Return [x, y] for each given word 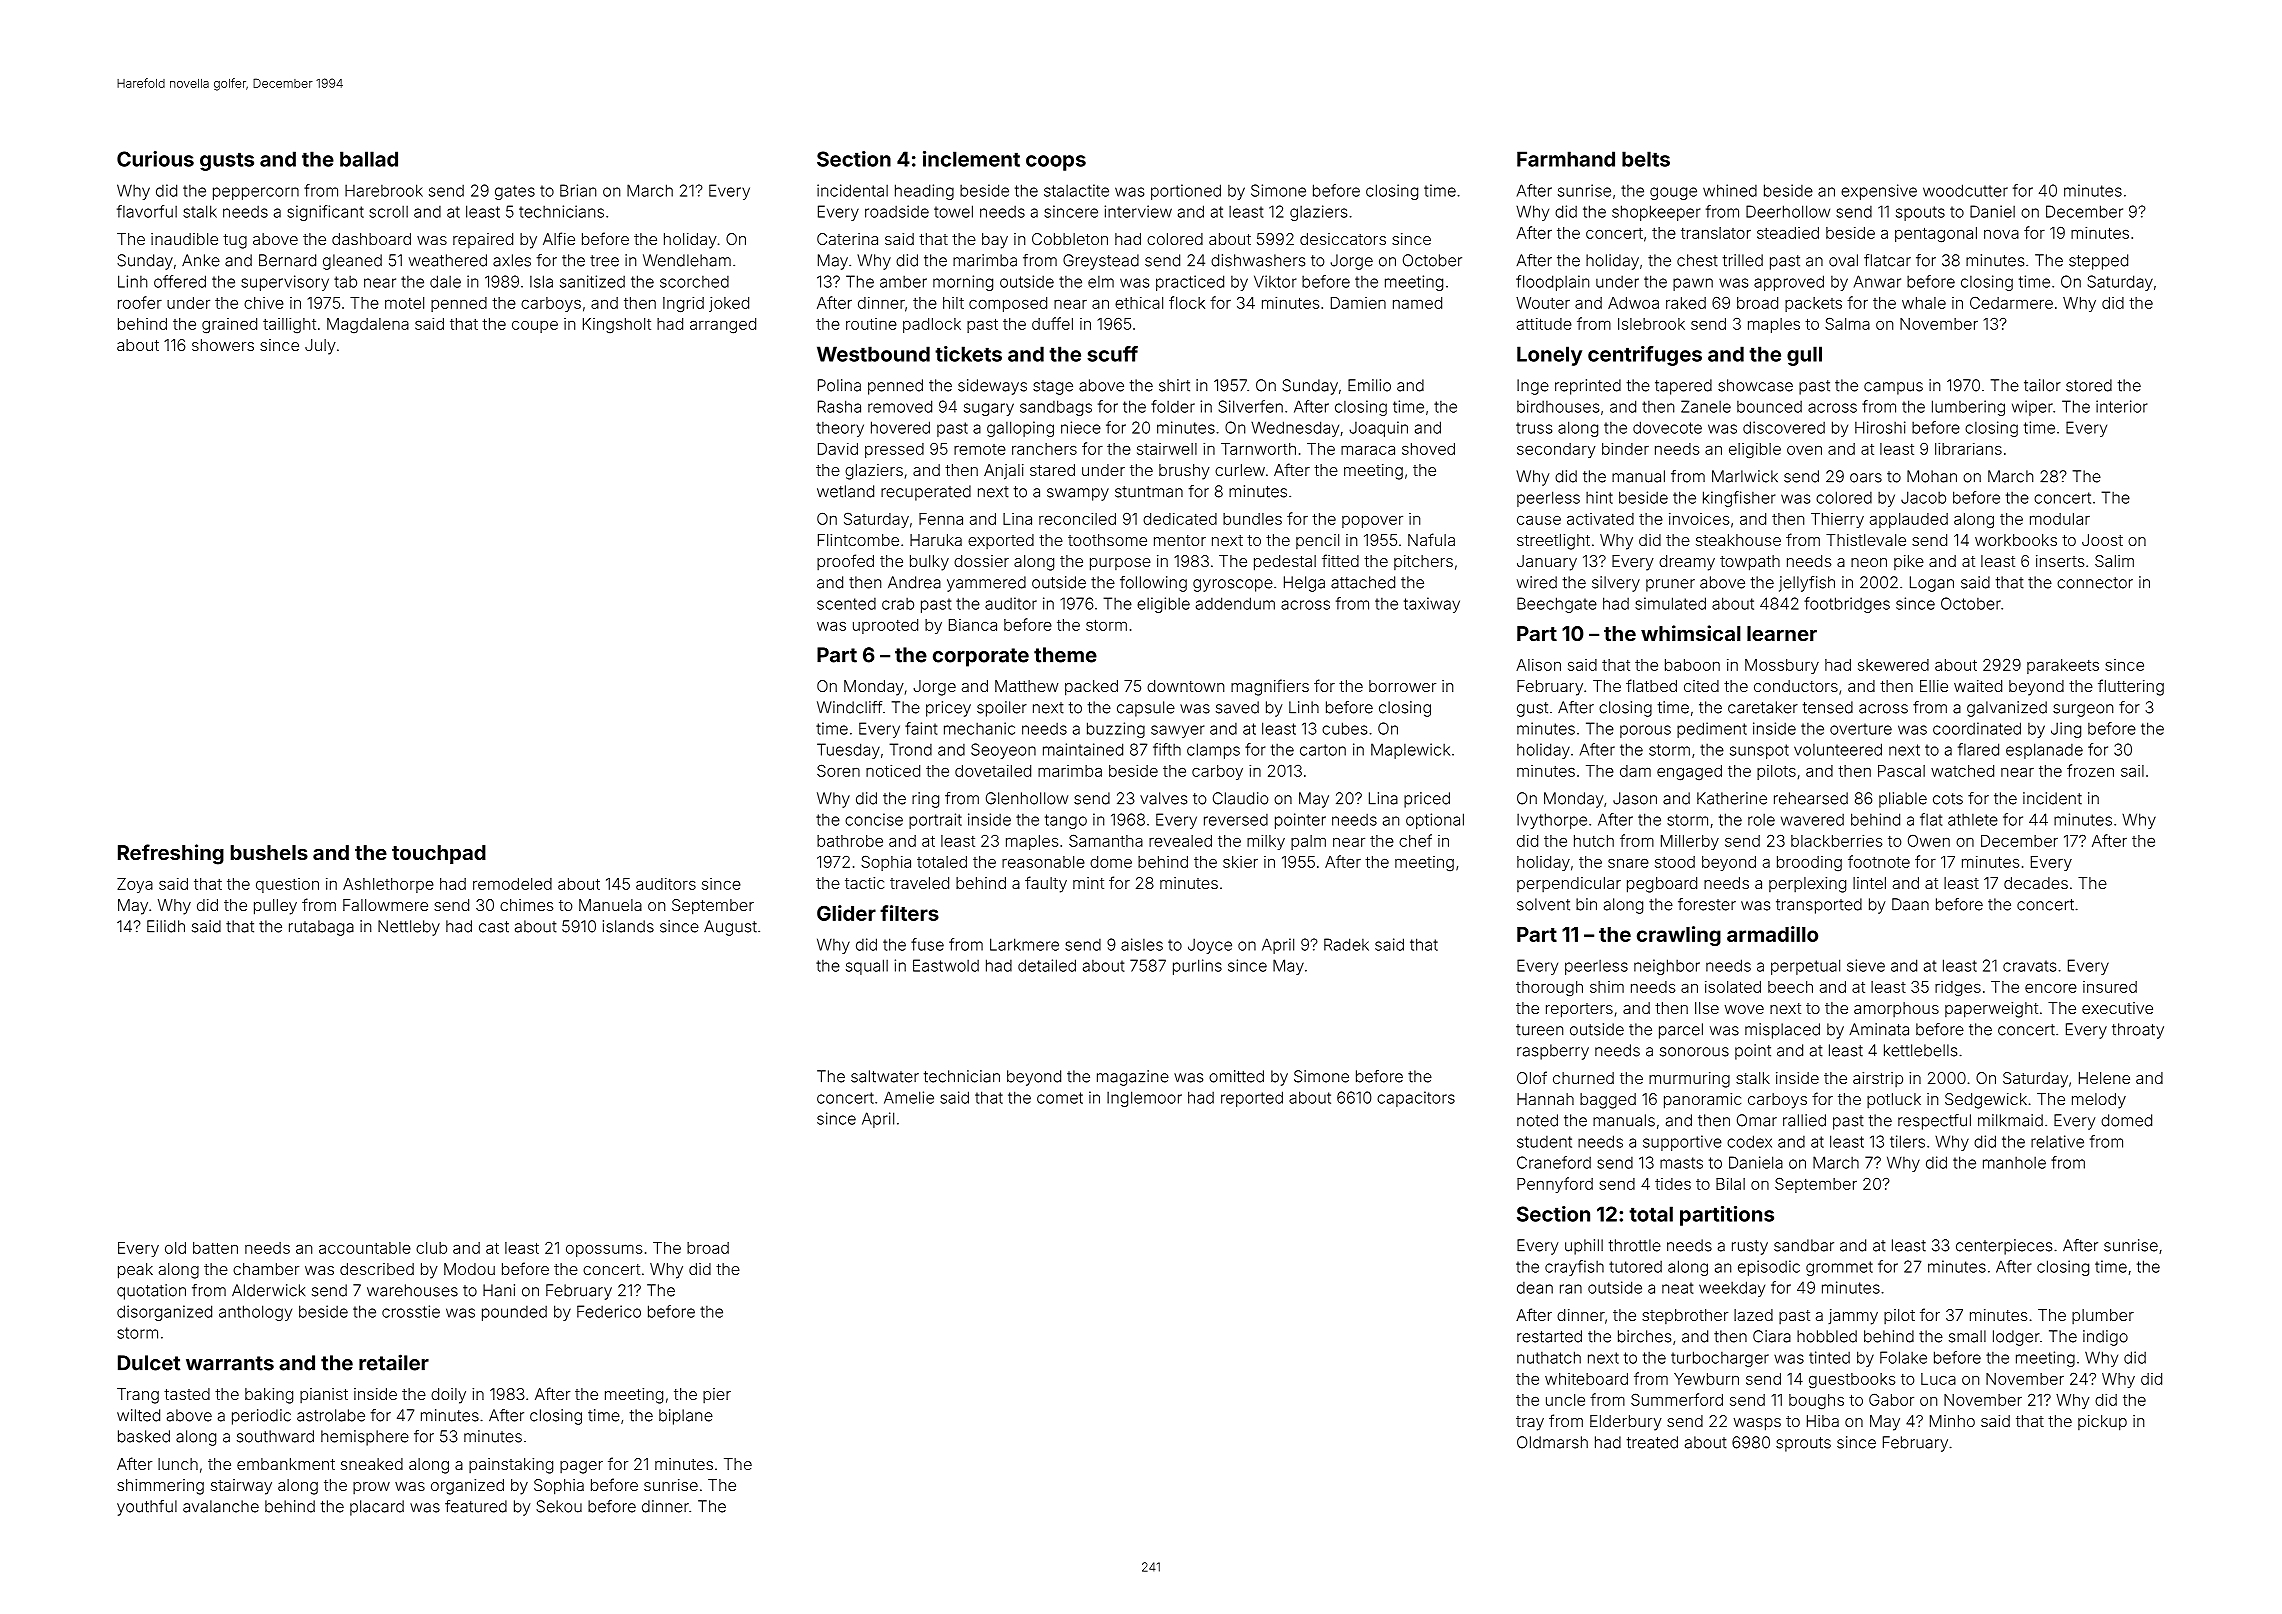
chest [1697, 260]
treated [1652, 1442]
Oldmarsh [1552, 1442]
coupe [535, 326]
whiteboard [1586, 1379]
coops [1056, 163]
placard [377, 1508]
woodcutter [1965, 190]
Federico [609, 1311]
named [1417, 303]
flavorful [147, 211]
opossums [604, 1250]
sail [2132, 771]
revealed [1180, 841]
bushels [269, 852]
